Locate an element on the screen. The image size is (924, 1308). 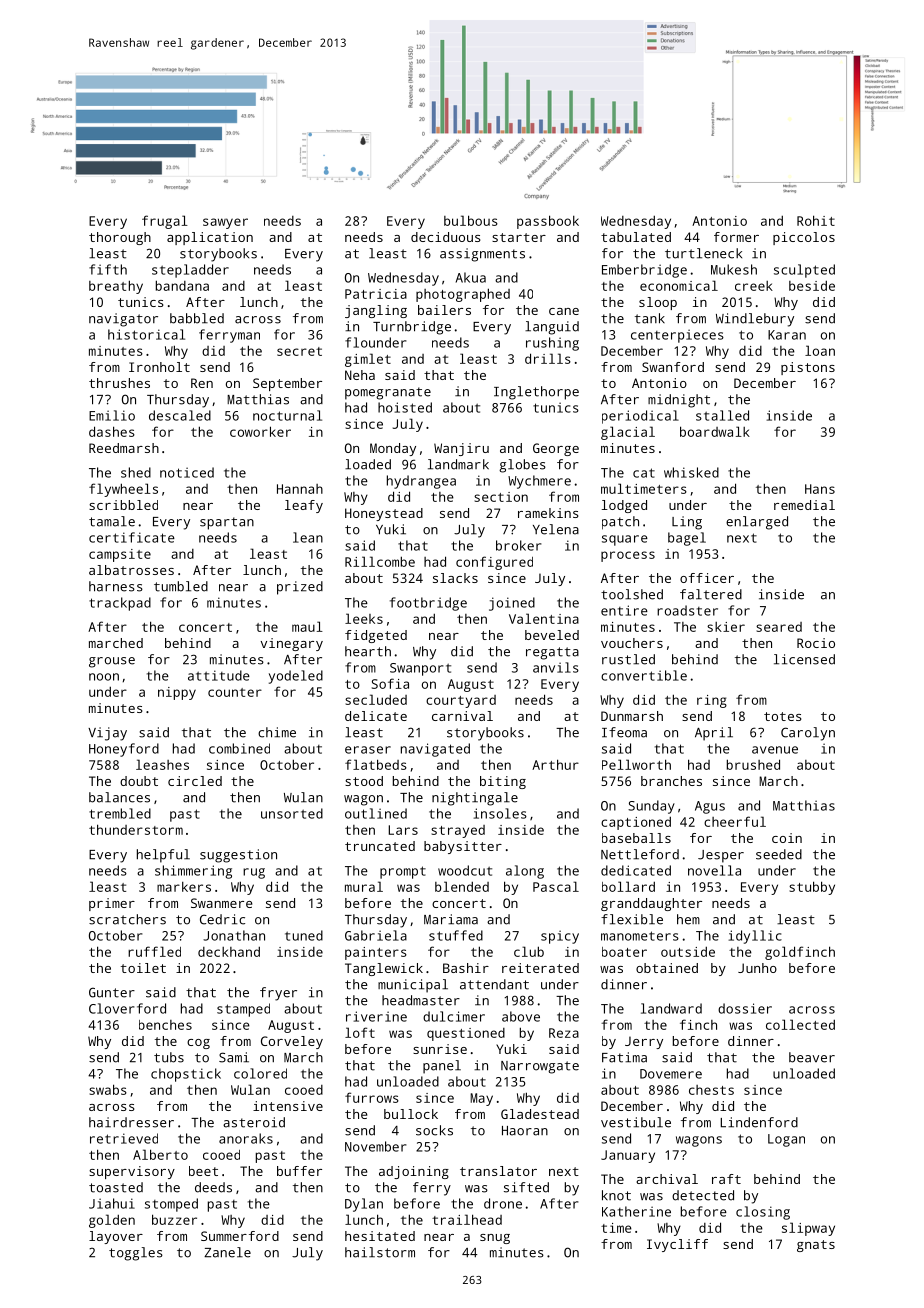
bulbous is located at coordinates (471, 220).
